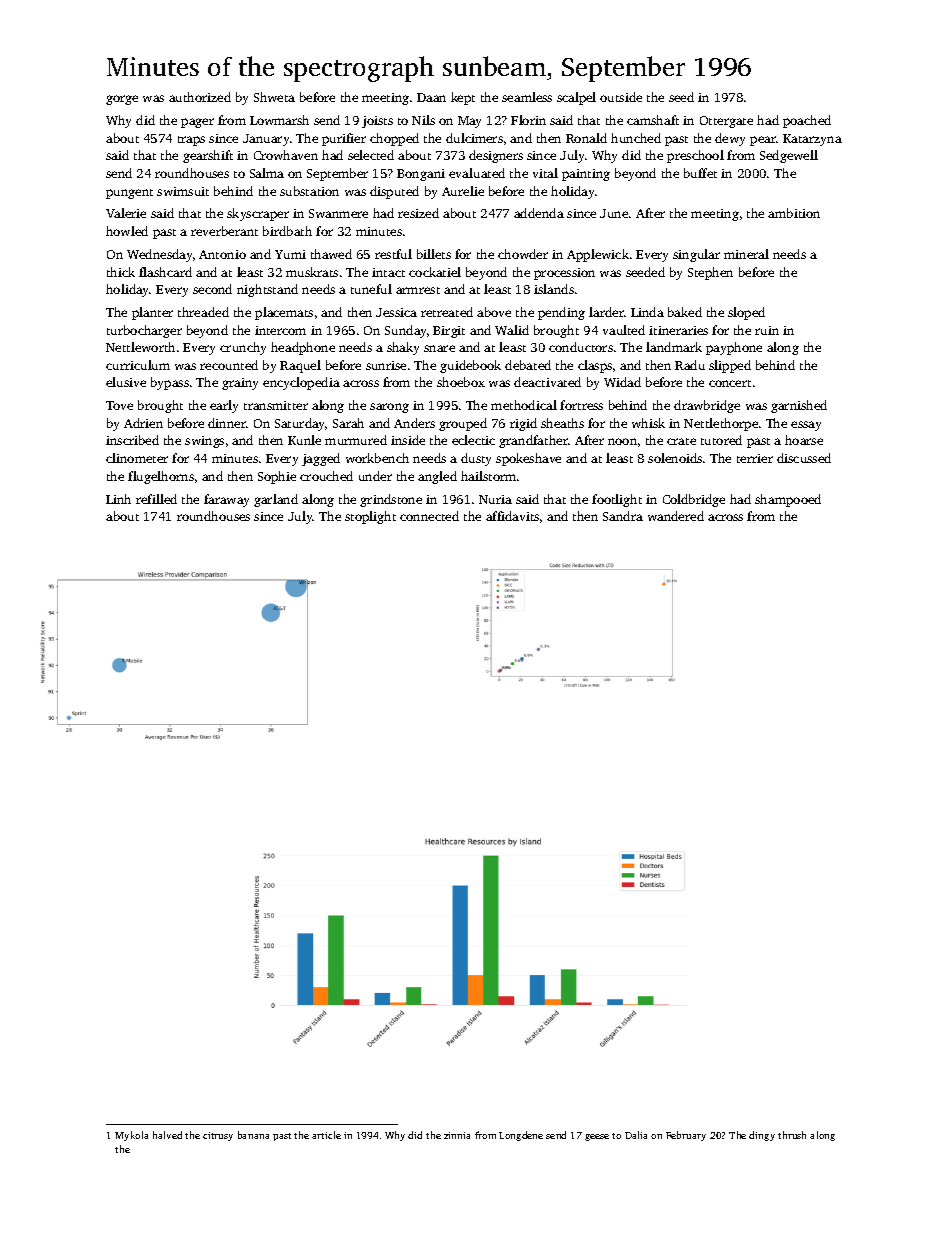 The width and height of the image is (952, 1233). I want to click on bypass, so click(170, 383).
